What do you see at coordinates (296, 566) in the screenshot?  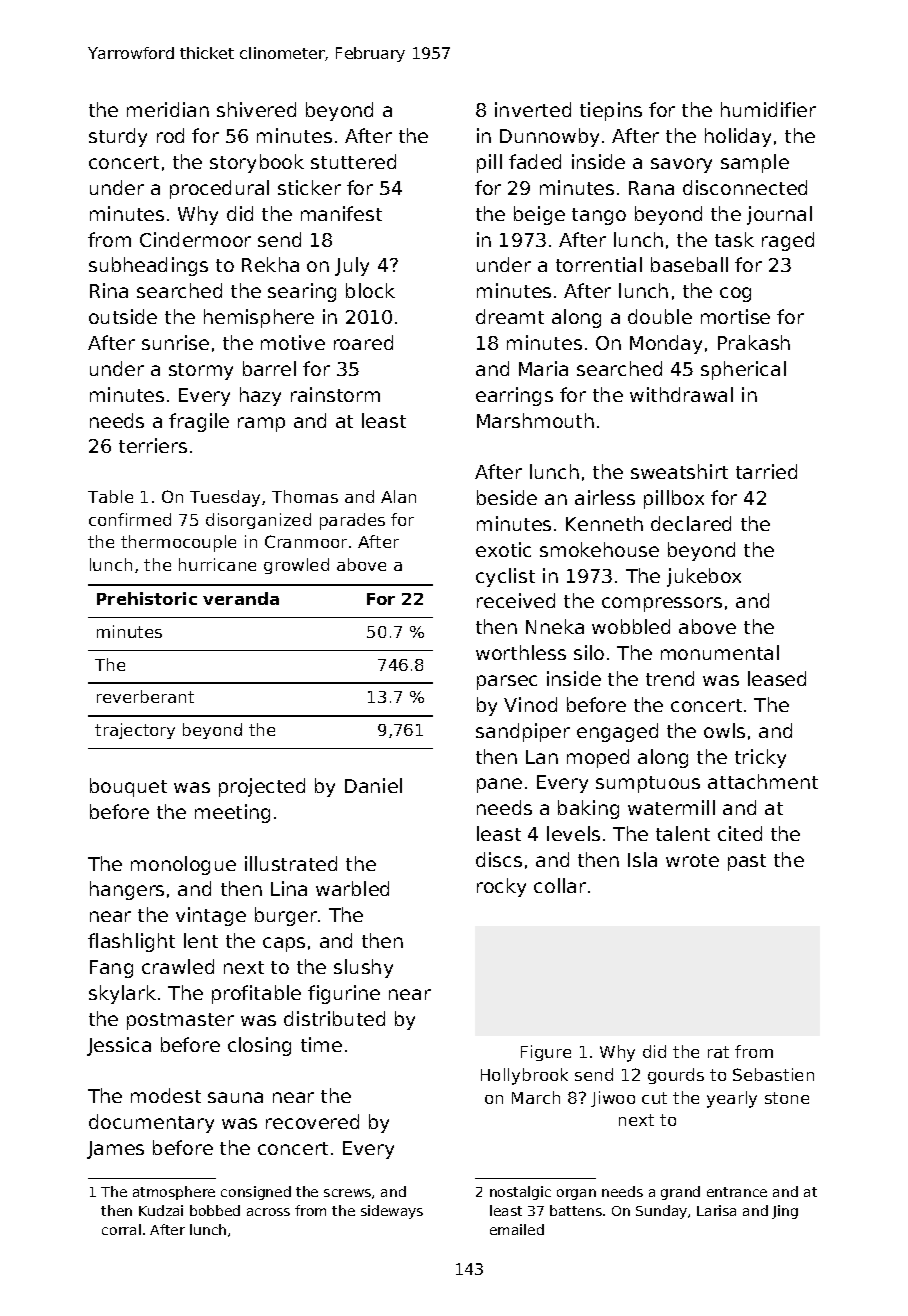 I see `growled` at bounding box center [296, 566].
